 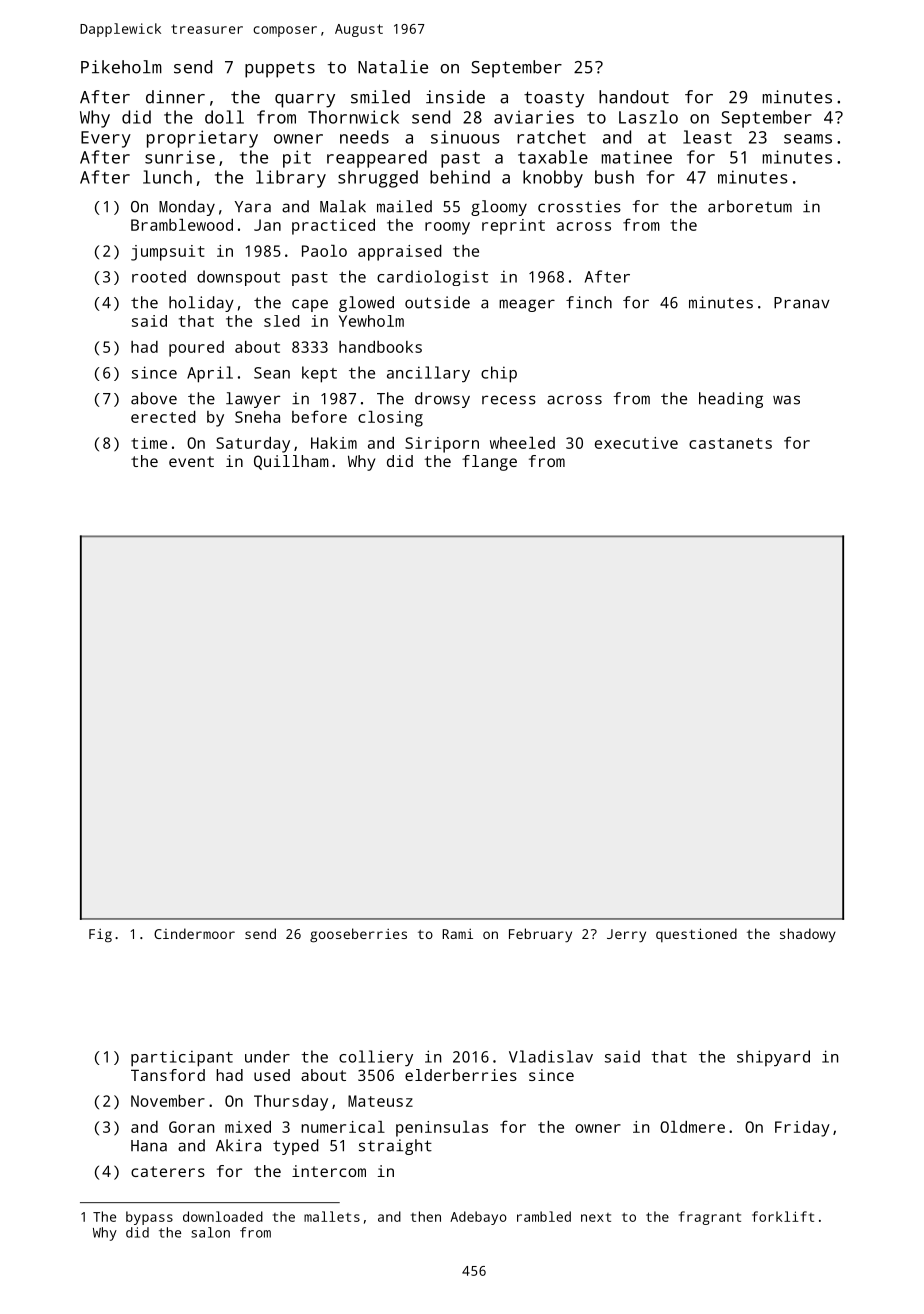 I want to click on Natalie, so click(x=393, y=67).
